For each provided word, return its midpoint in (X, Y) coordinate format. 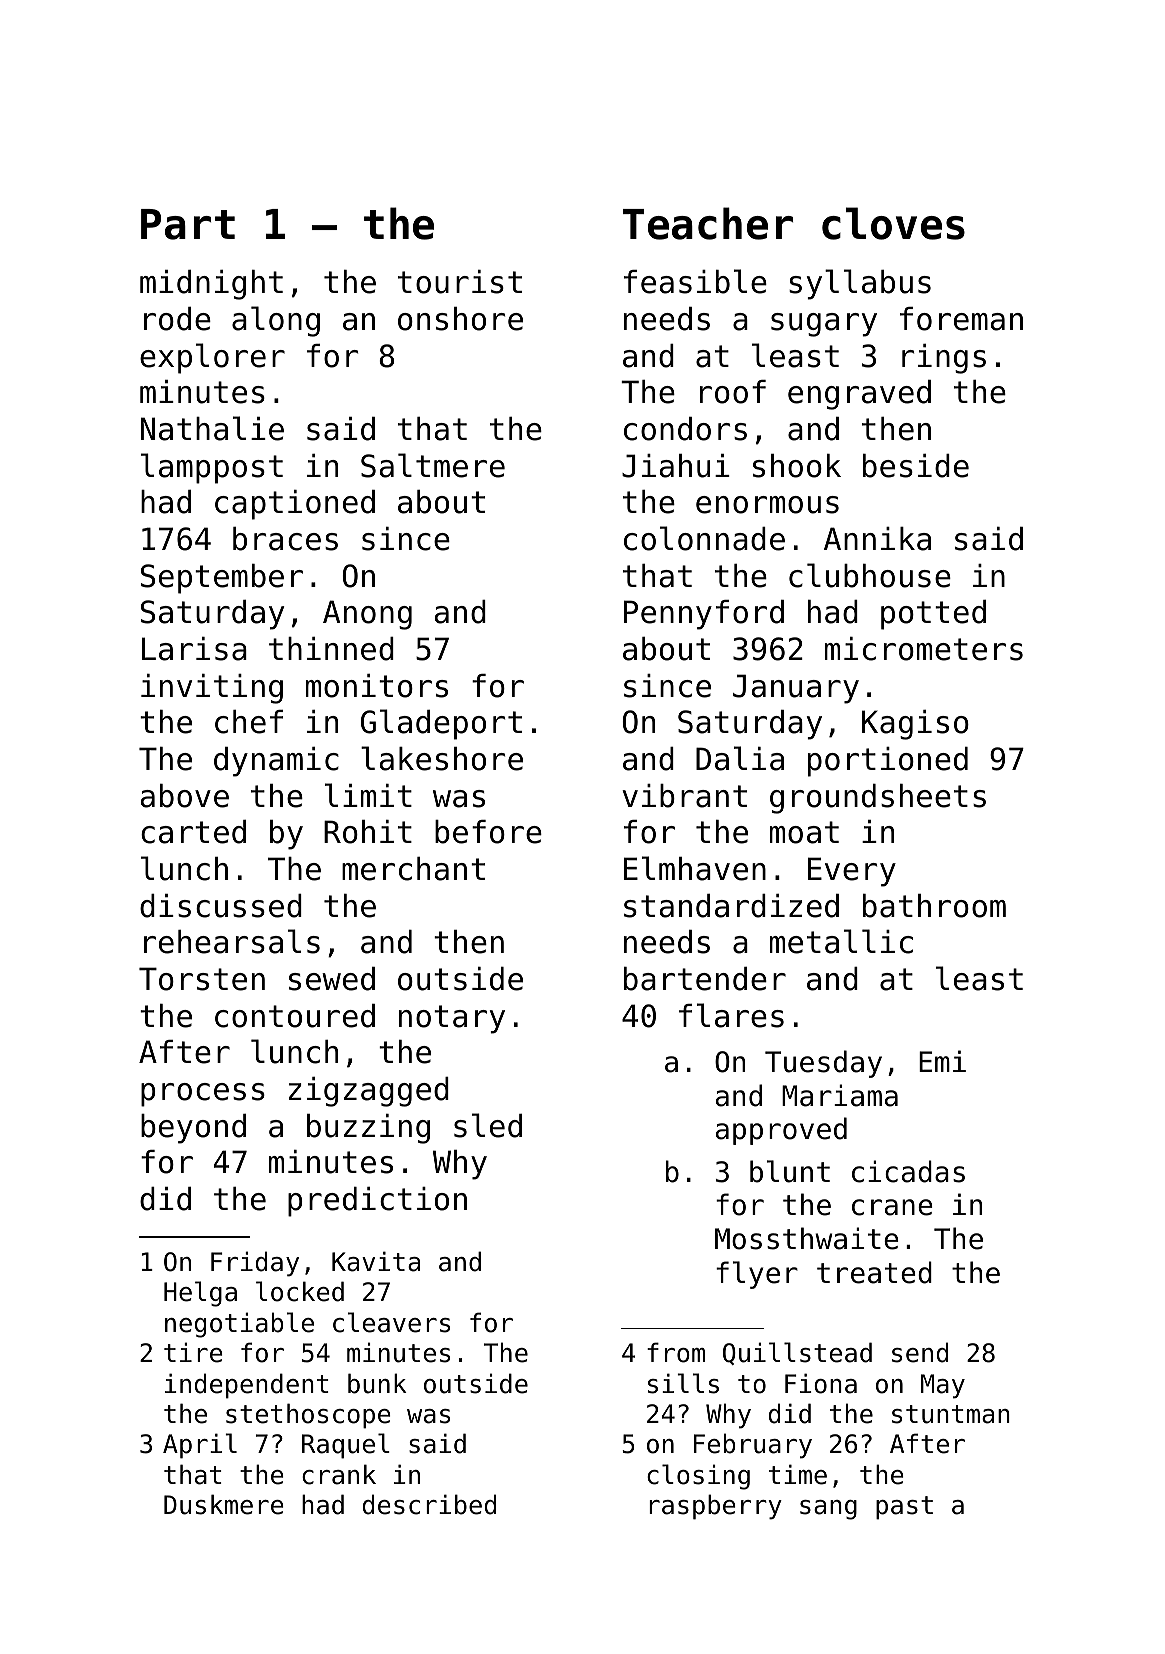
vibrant (684, 796)
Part (188, 224)
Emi (942, 1061)
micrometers (924, 649)
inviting (212, 689)
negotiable (239, 1325)
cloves (893, 223)
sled (488, 1125)
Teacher (708, 223)
